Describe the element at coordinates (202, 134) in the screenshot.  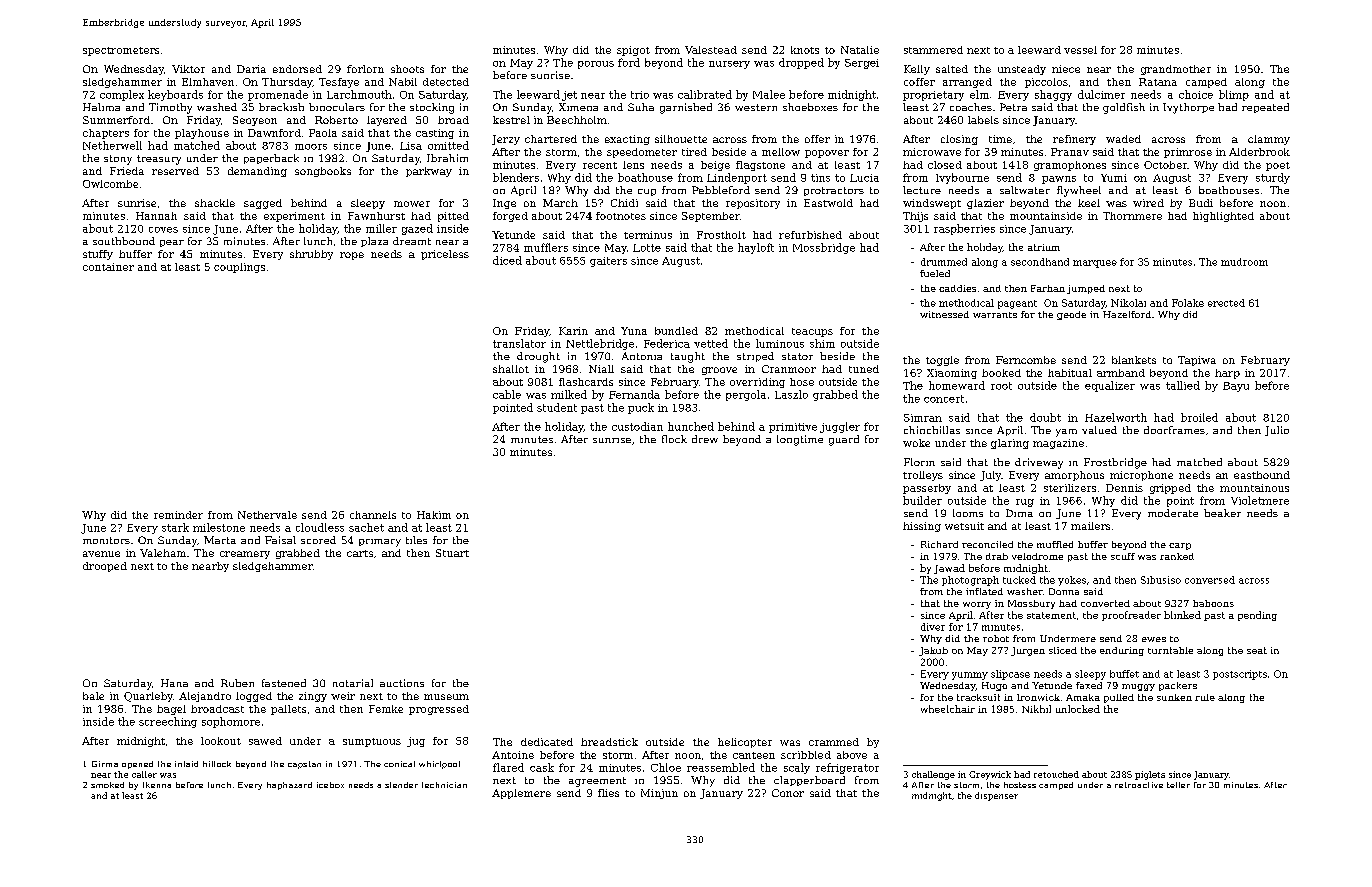
I see `playhouse` at that location.
